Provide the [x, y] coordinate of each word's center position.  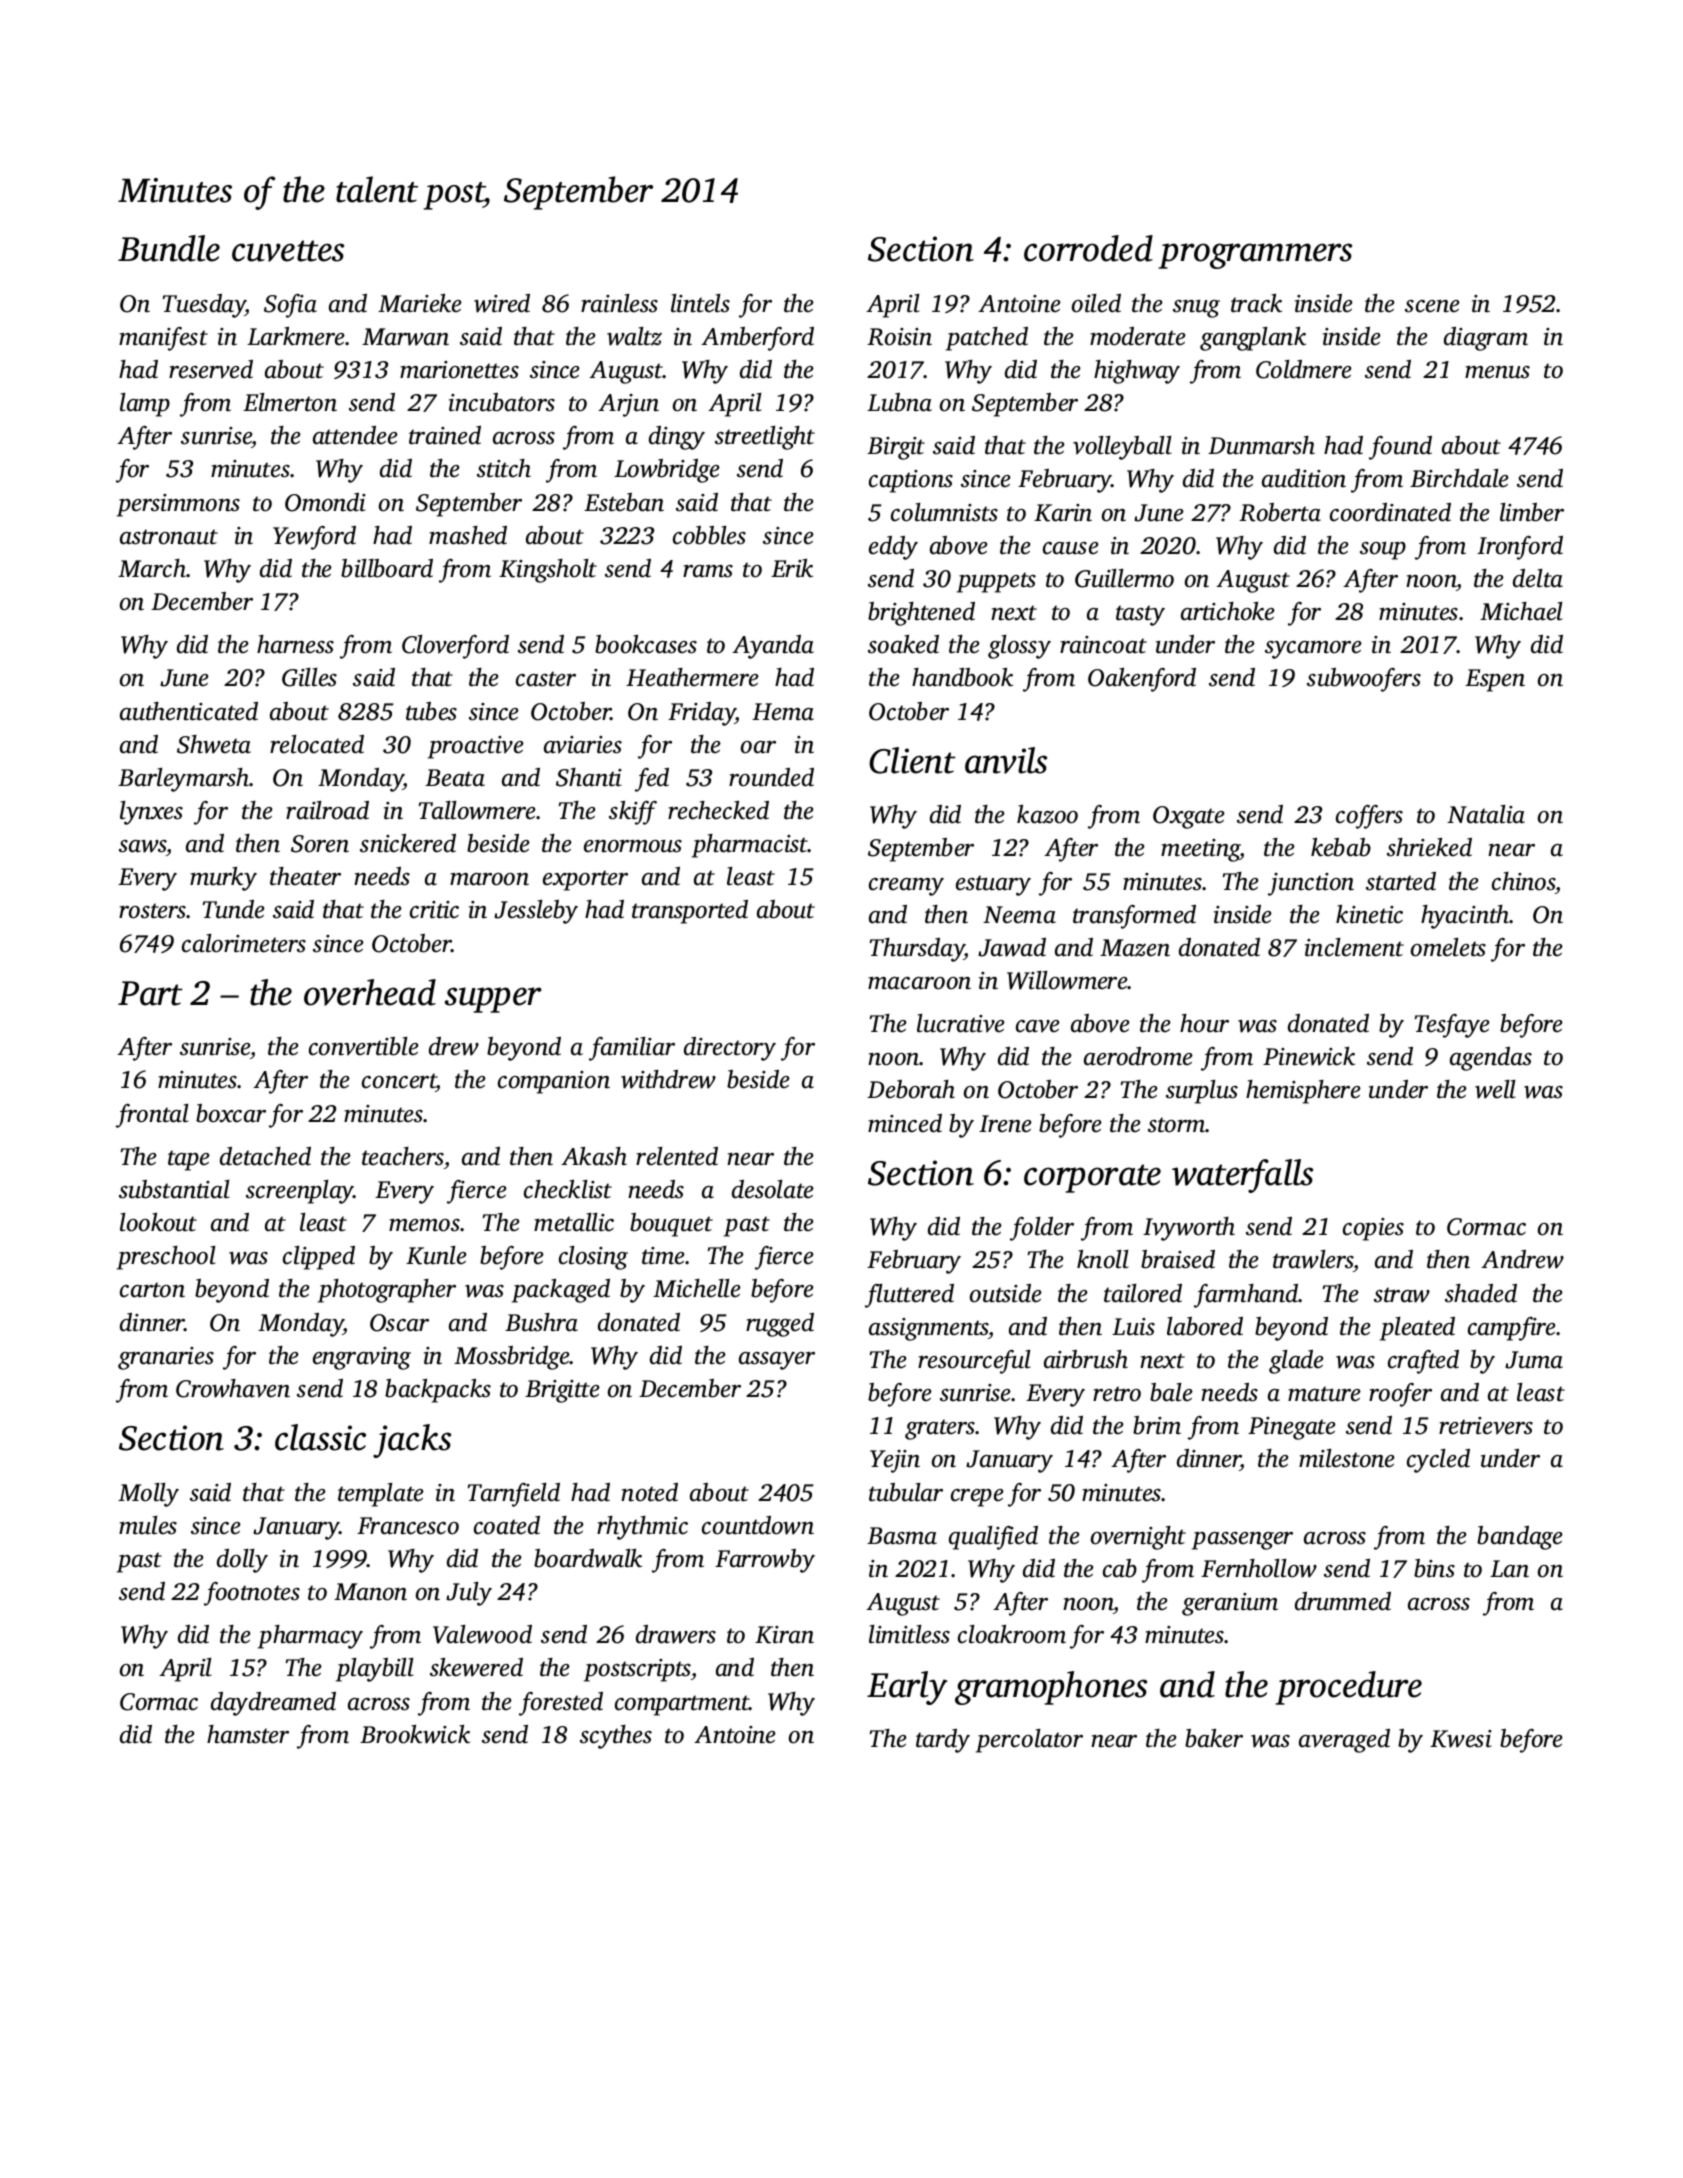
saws [143, 846]
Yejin [895, 1461]
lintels [700, 303]
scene [1432, 306]
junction [1311, 884]
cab [1120, 1568]
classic [320, 1437]
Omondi [325, 502]
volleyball [1122, 448]
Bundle [169, 248]
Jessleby [536, 912]
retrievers [1486, 1426]
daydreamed [273, 1704]
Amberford [757, 339]
